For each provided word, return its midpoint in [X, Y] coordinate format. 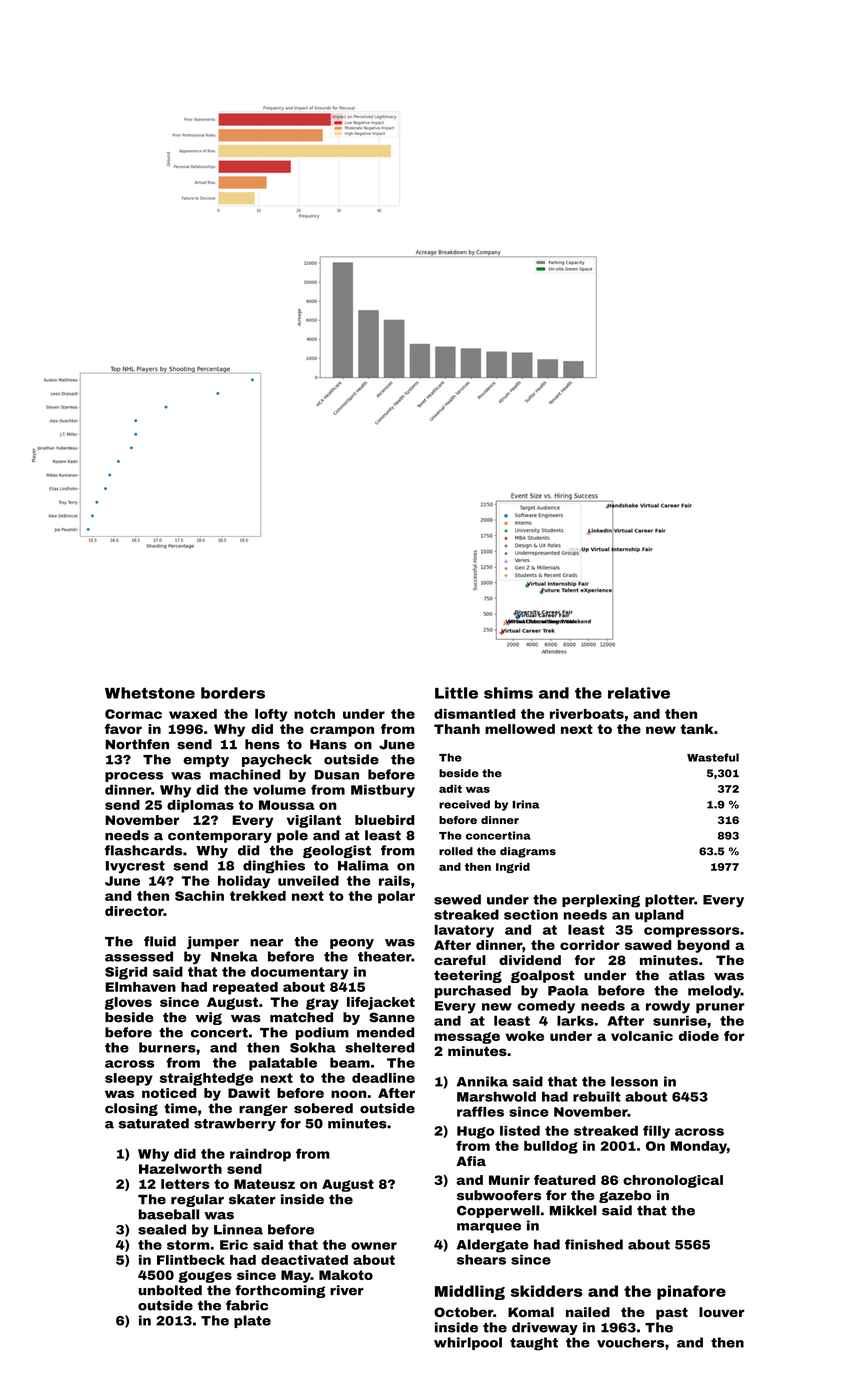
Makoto [346, 1275]
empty [206, 761]
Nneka [234, 956]
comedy [546, 1007]
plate [252, 1321]
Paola [568, 990]
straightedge [206, 1079]
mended [385, 1032]
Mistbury [383, 791]
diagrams [528, 852]
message [467, 1038]
